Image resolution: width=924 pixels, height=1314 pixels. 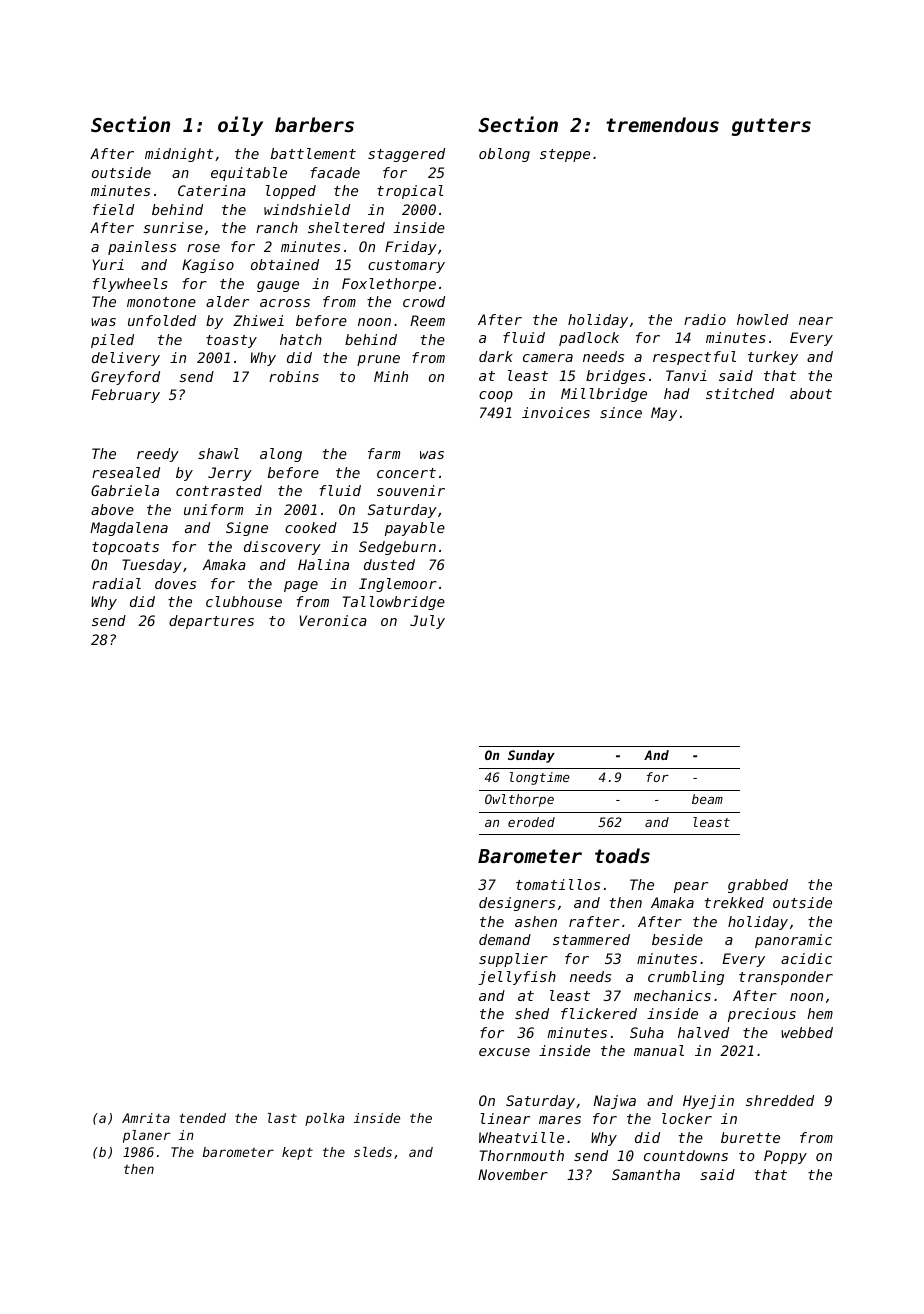 I want to click on discovery, so click(x=282, y=548).
